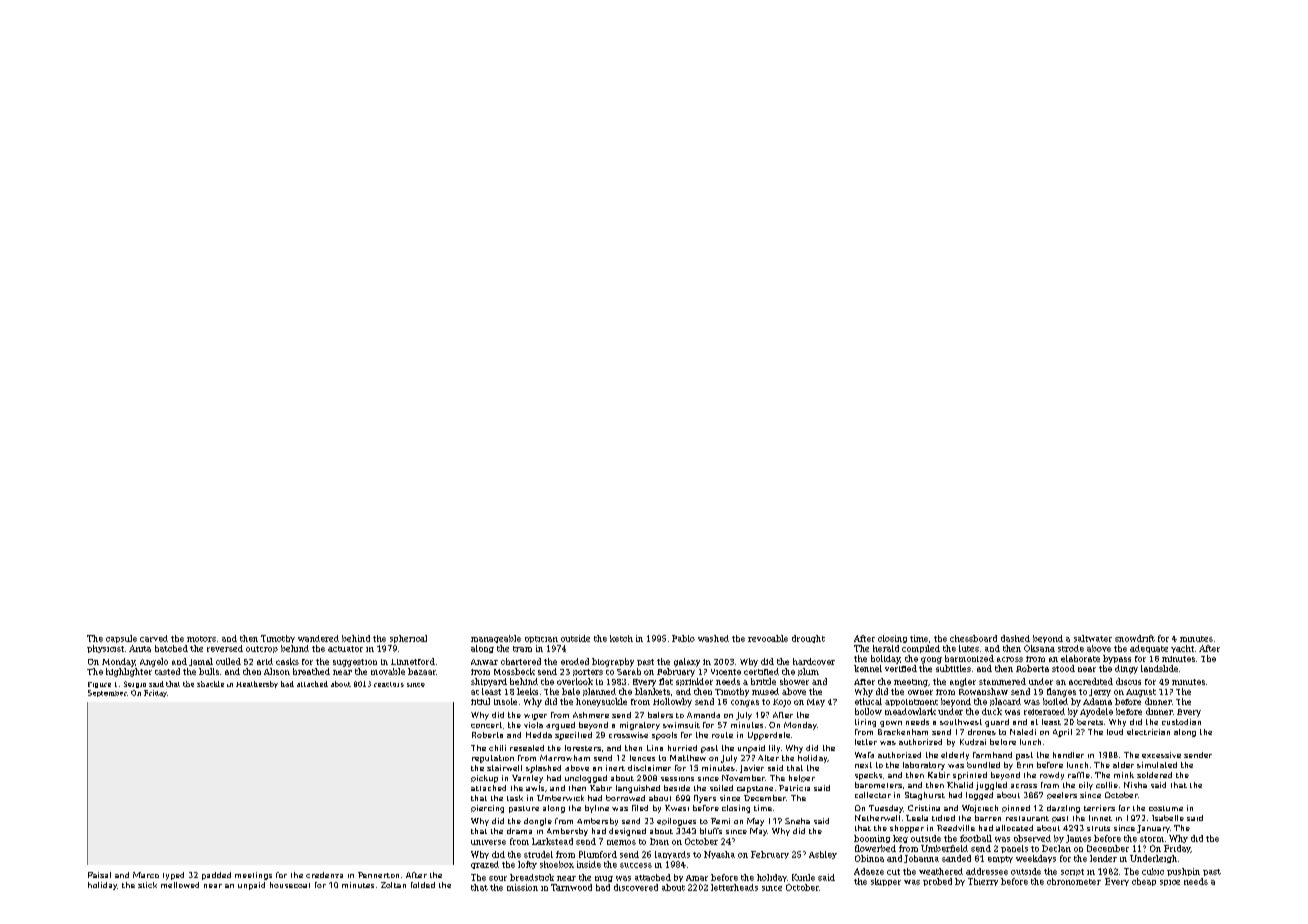 This document has width=1308, height=924. What do you see at coordinates (969, 648) in the document?
I see `lutes` at bounding box center [969, 648].
